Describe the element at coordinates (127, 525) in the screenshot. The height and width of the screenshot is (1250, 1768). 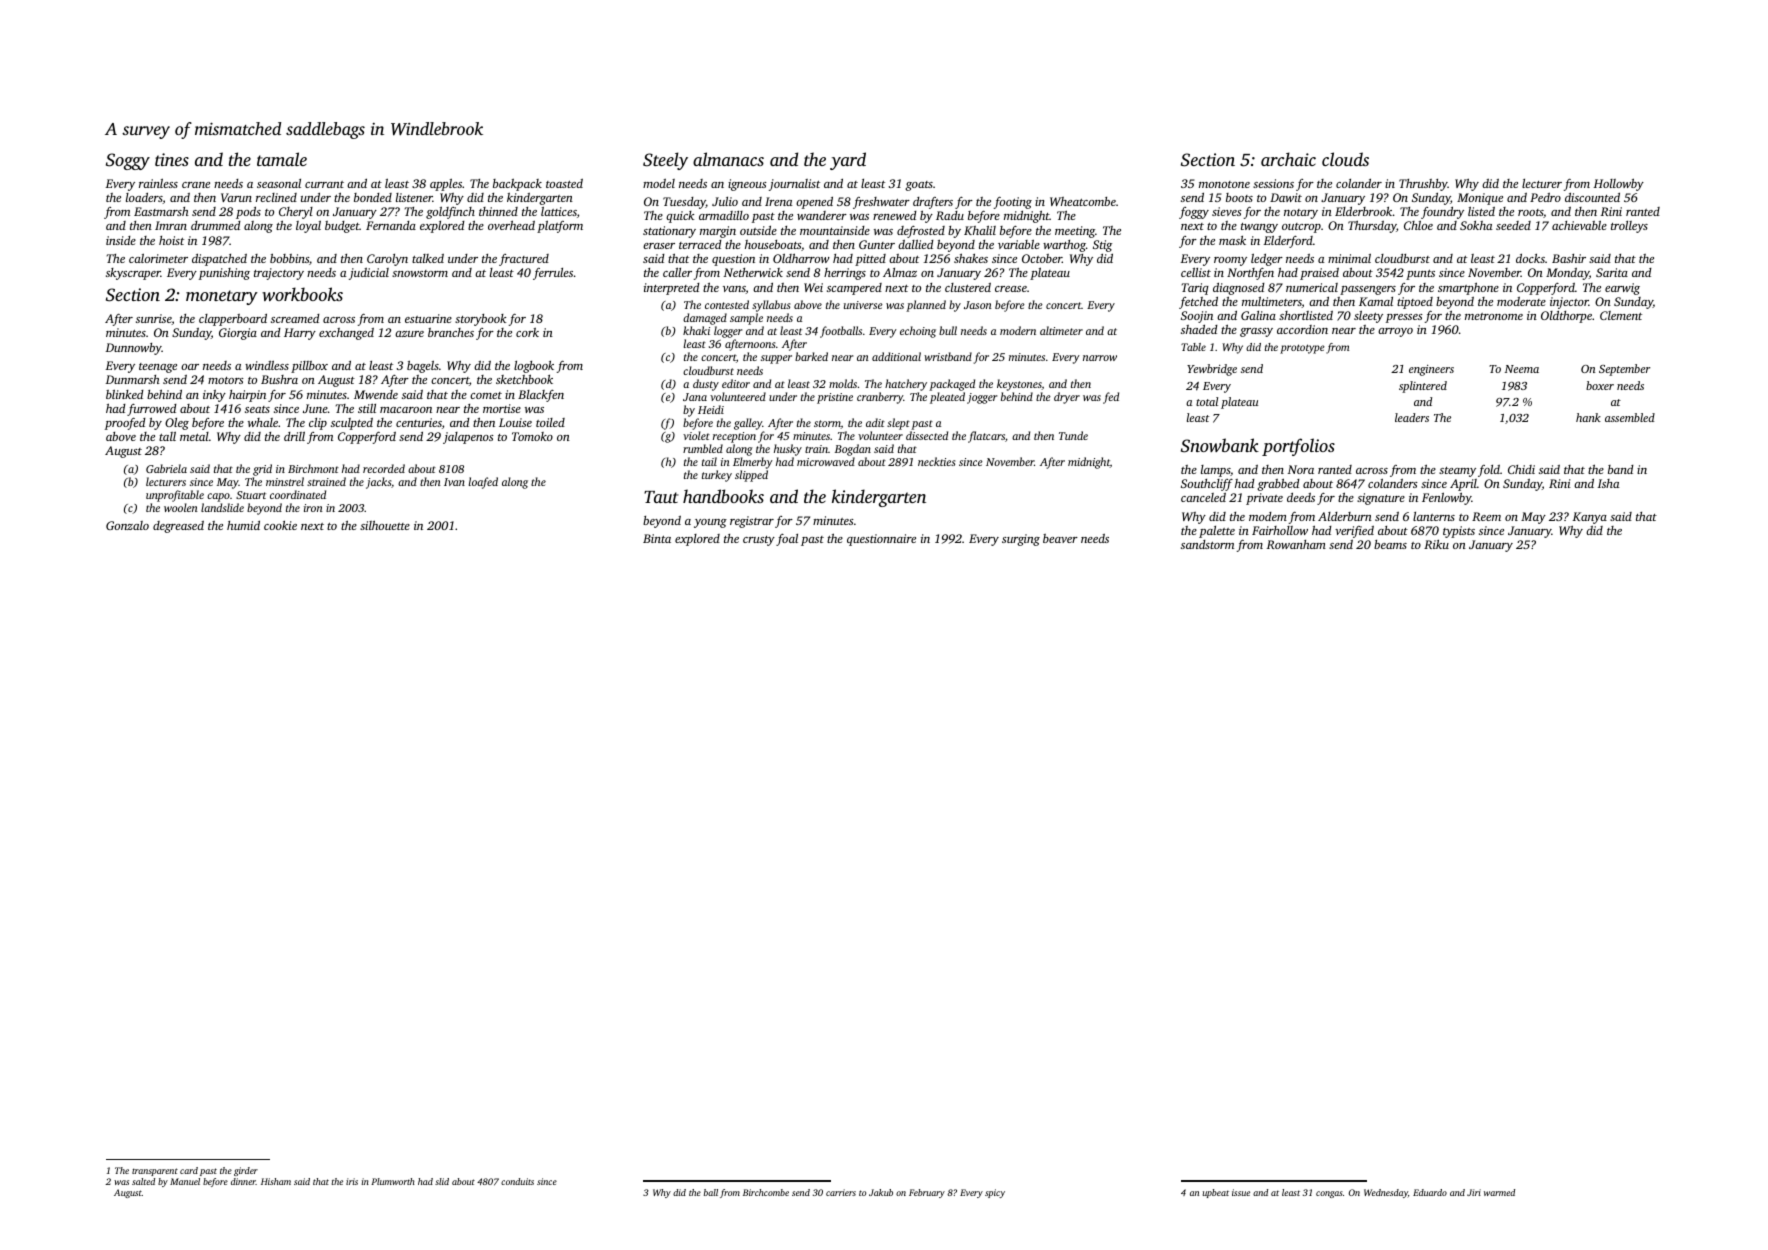
I see `Gonzalo` at that location.
